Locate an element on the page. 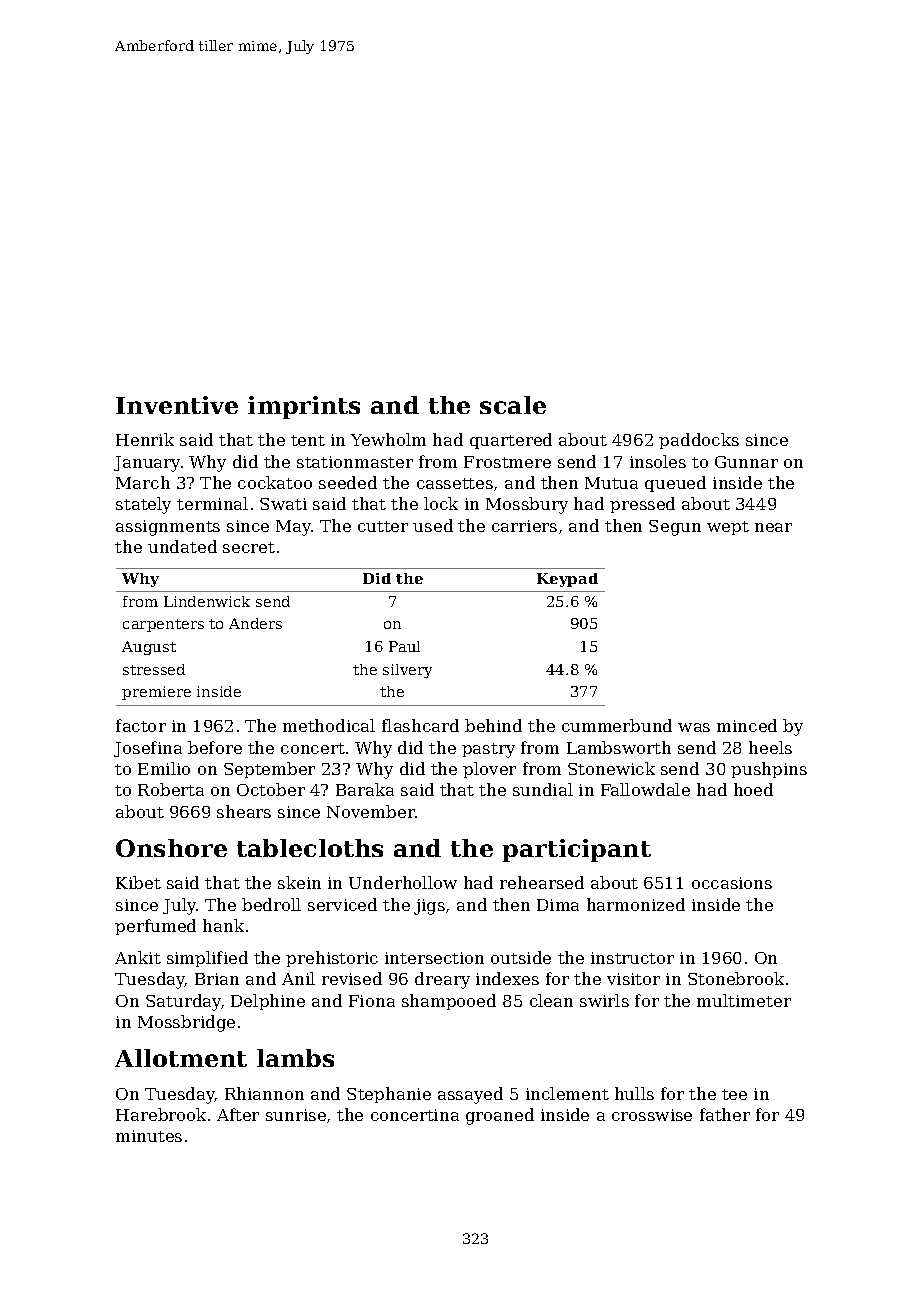  scale is located at coordinates (513, 405).
